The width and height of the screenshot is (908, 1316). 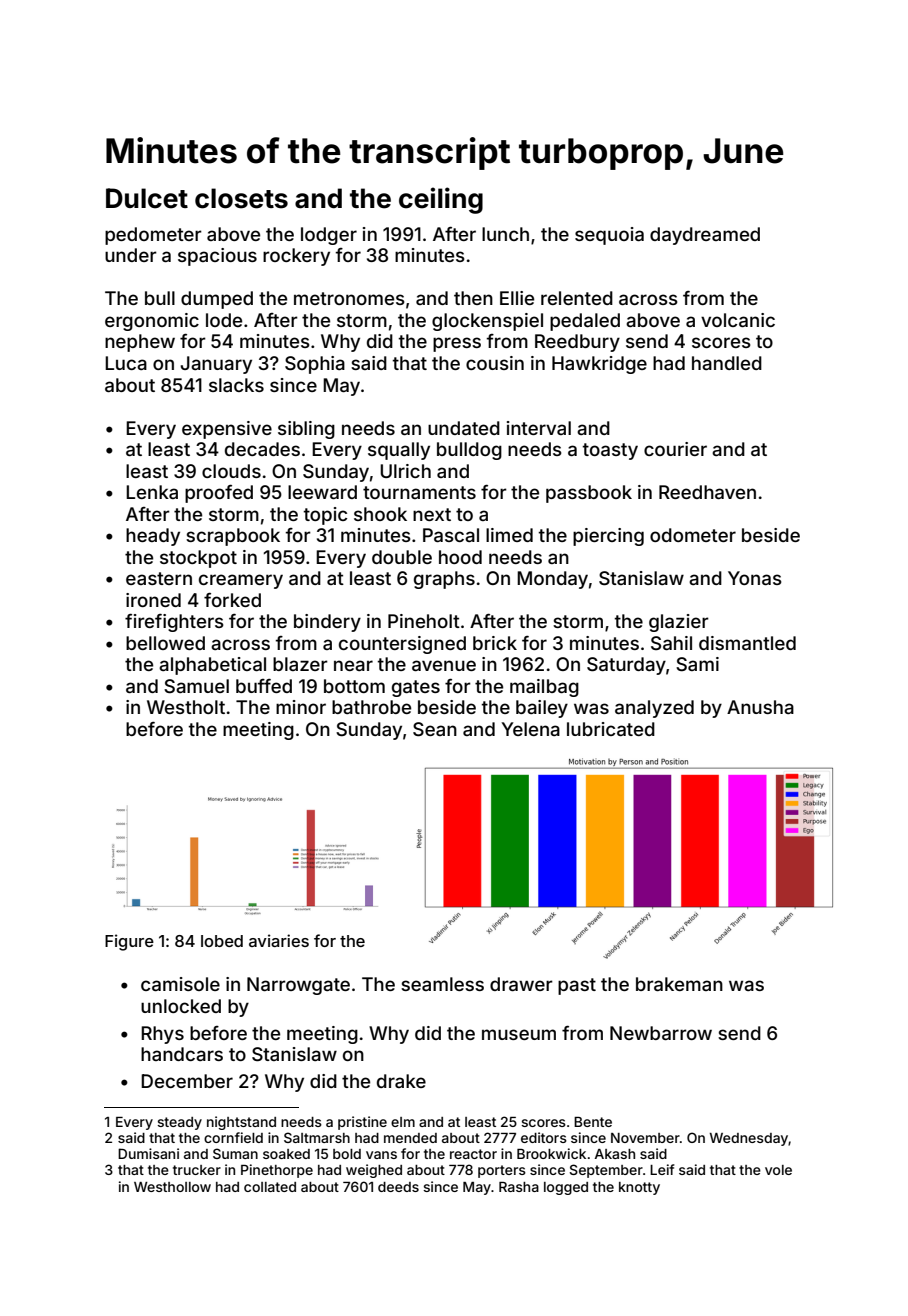 I want to click on heady, so click(x=153, y=537).
